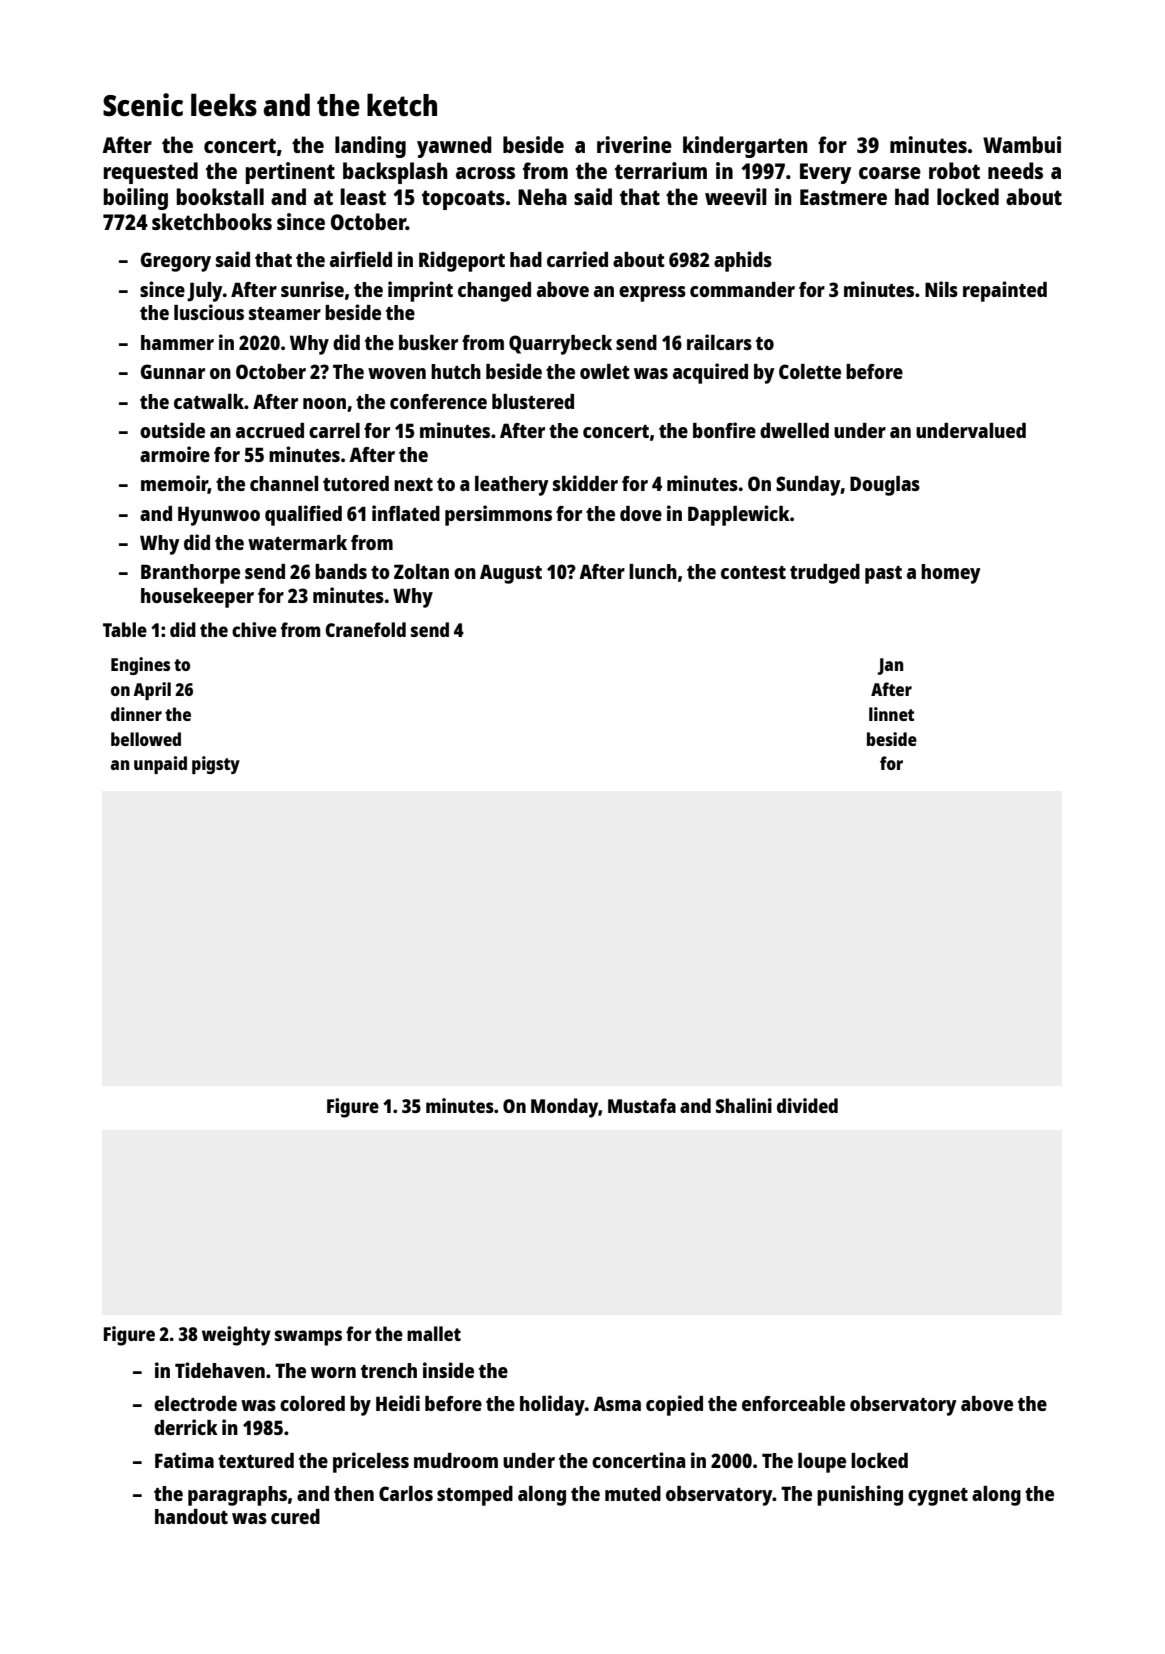 The width and height of the document is (1165, 1654). What do you see at coordinates (807, 1105) in the document?
I see `divided` at bounding box center [807, 1105].
